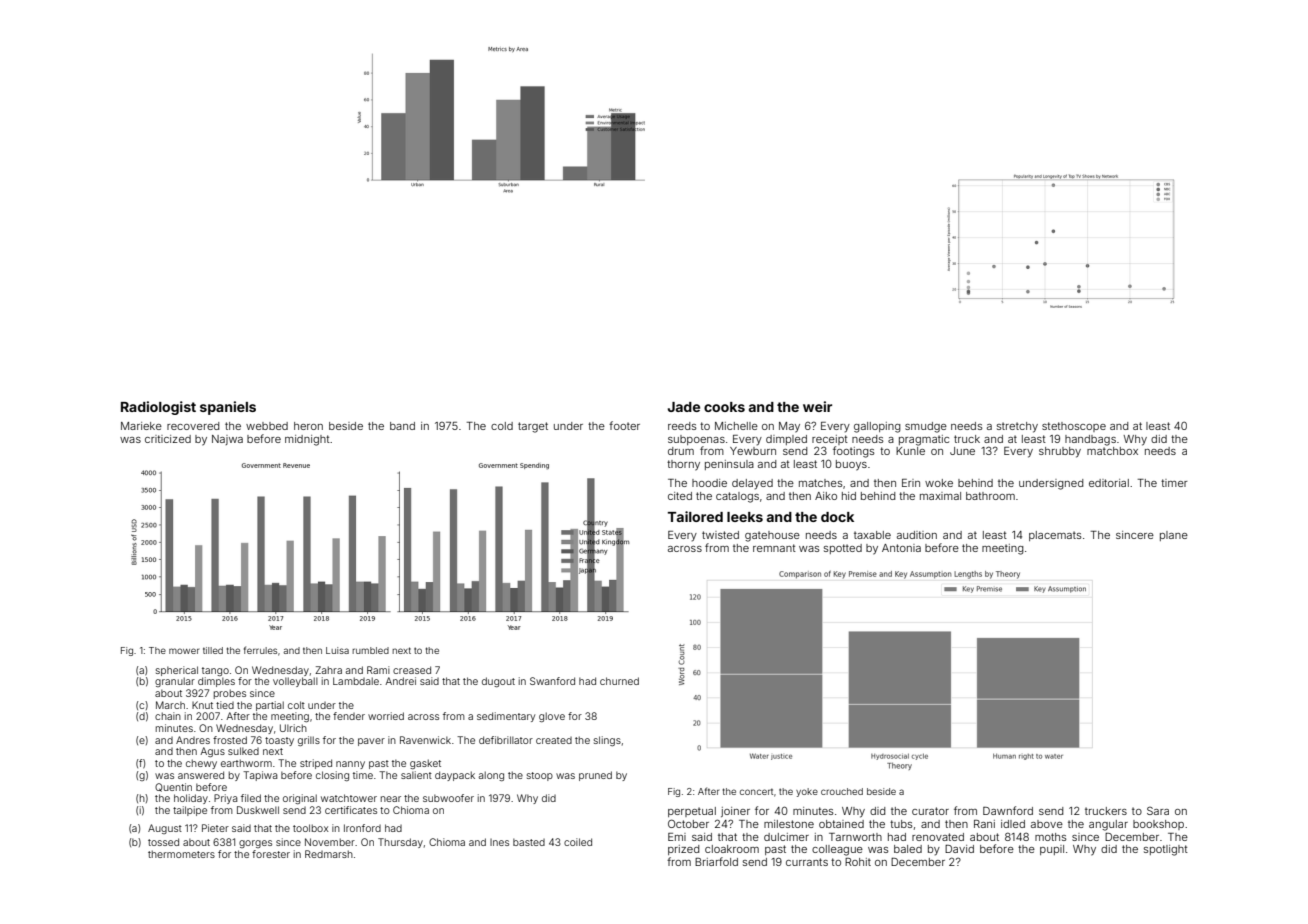  I want to click on Antonia, so click(901, 548).
